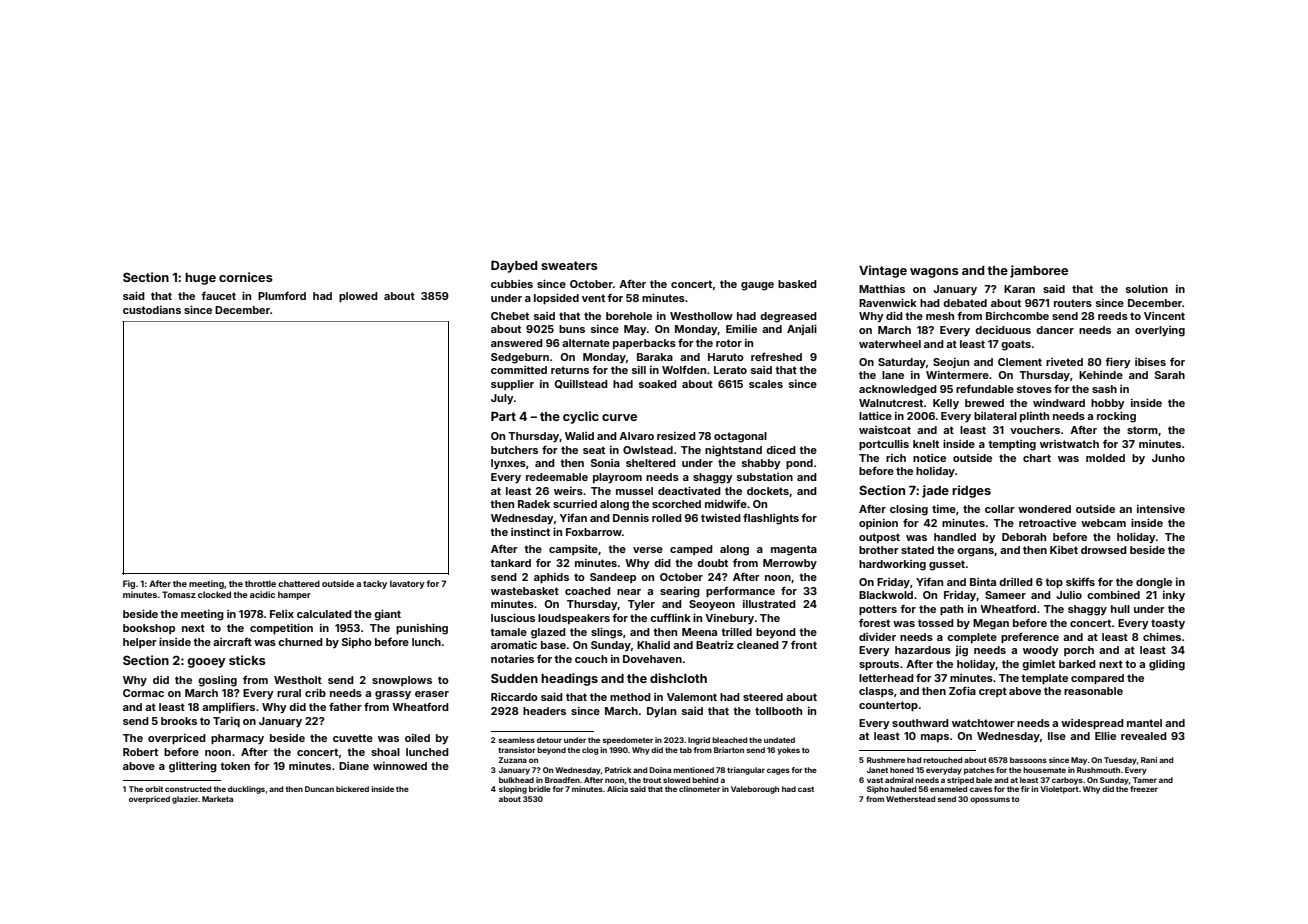 The image size is (1308, 924). What do you see at coordinates (143, 693) in the image?
I see `Cormac` at bounding box center [143, 693].
